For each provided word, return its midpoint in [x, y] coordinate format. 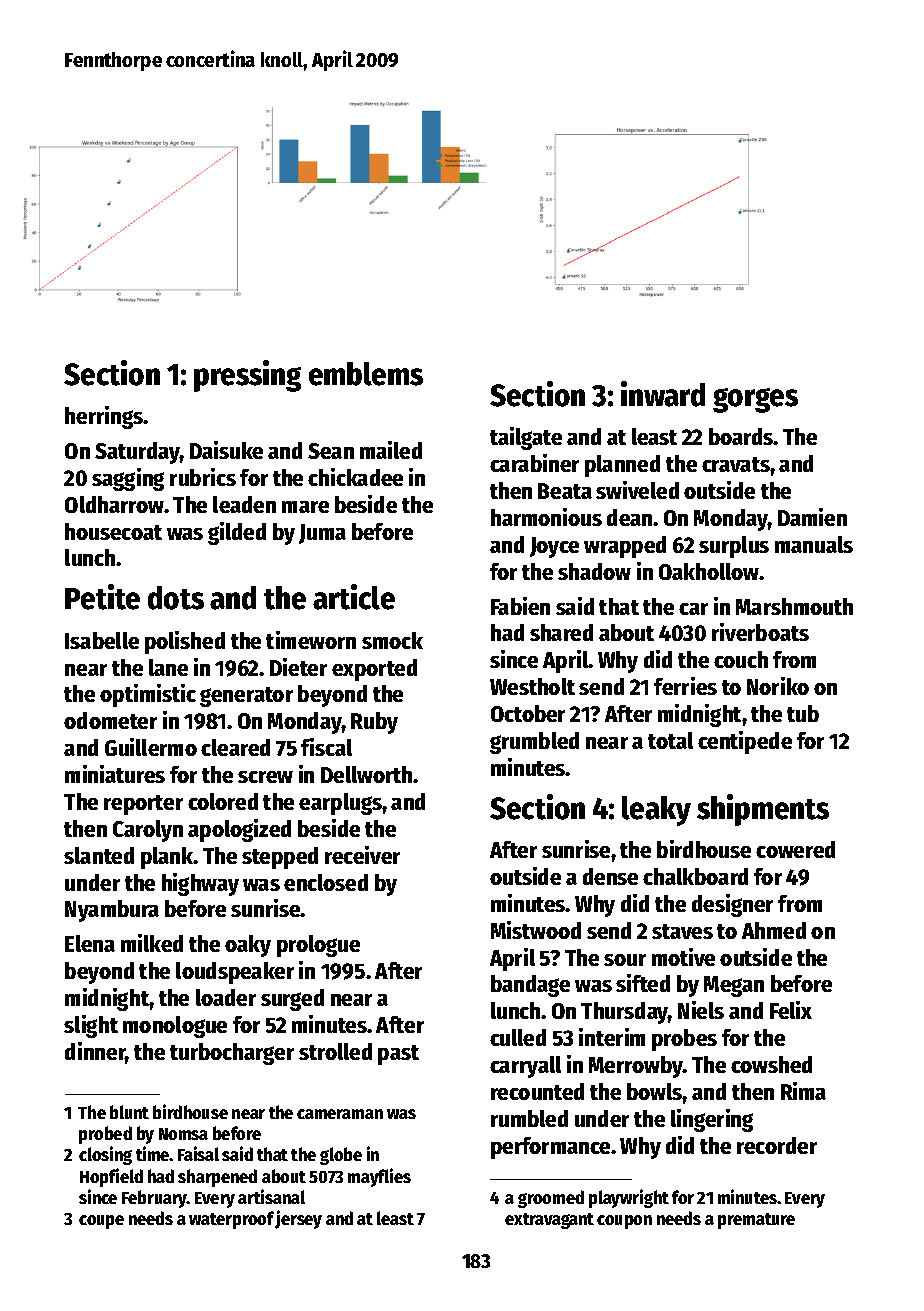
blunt [129, 1112]
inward [663, 394]
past [398, 1055]
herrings [104, 417]
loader [226, 997]
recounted [537, 1091]
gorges [755, 400]
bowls [655, 1091]
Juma [322, 534]
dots [176, 598]
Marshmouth [794, 606]
